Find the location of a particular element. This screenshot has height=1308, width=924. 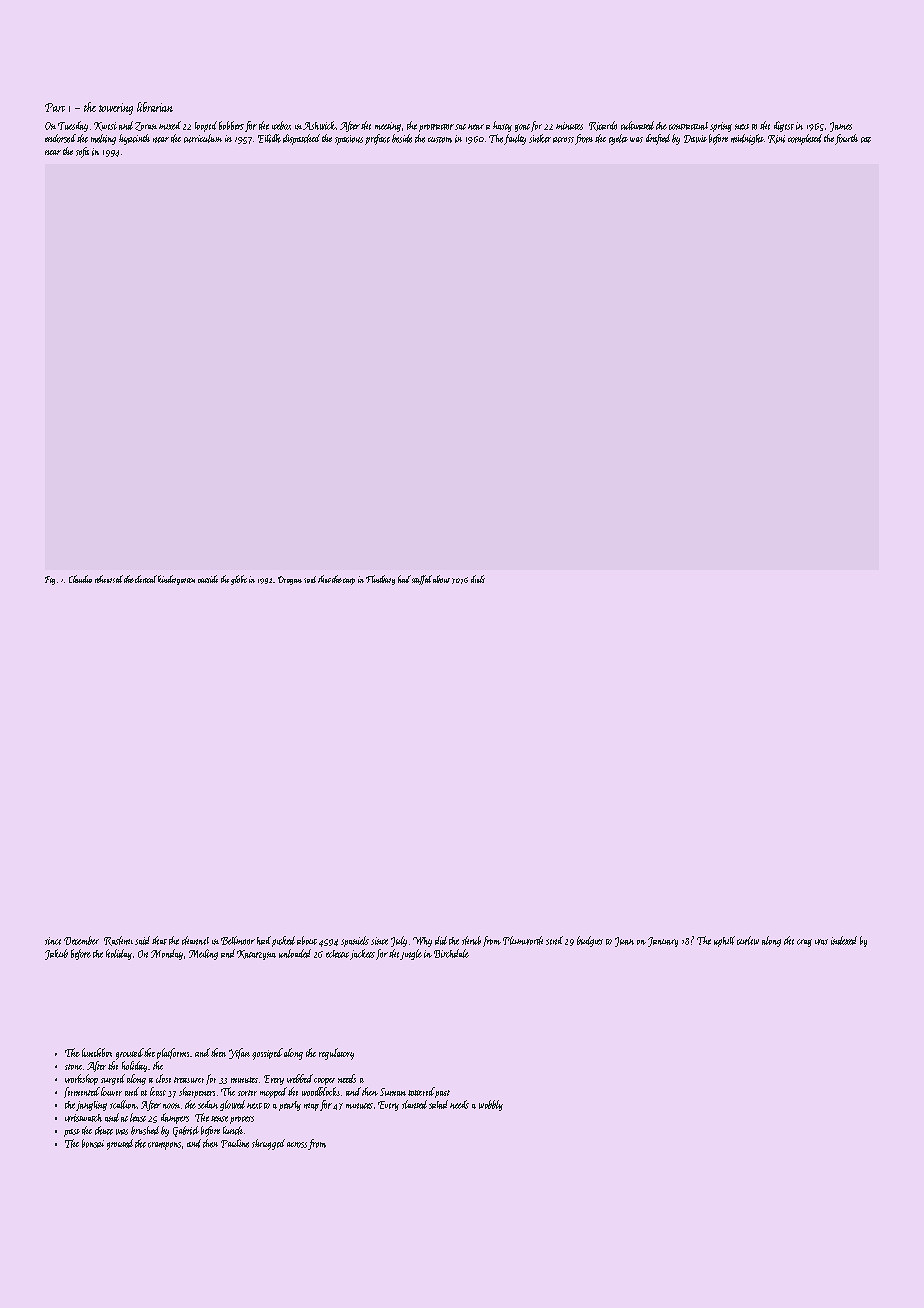

indexed is located at coordinates (844, 940).
